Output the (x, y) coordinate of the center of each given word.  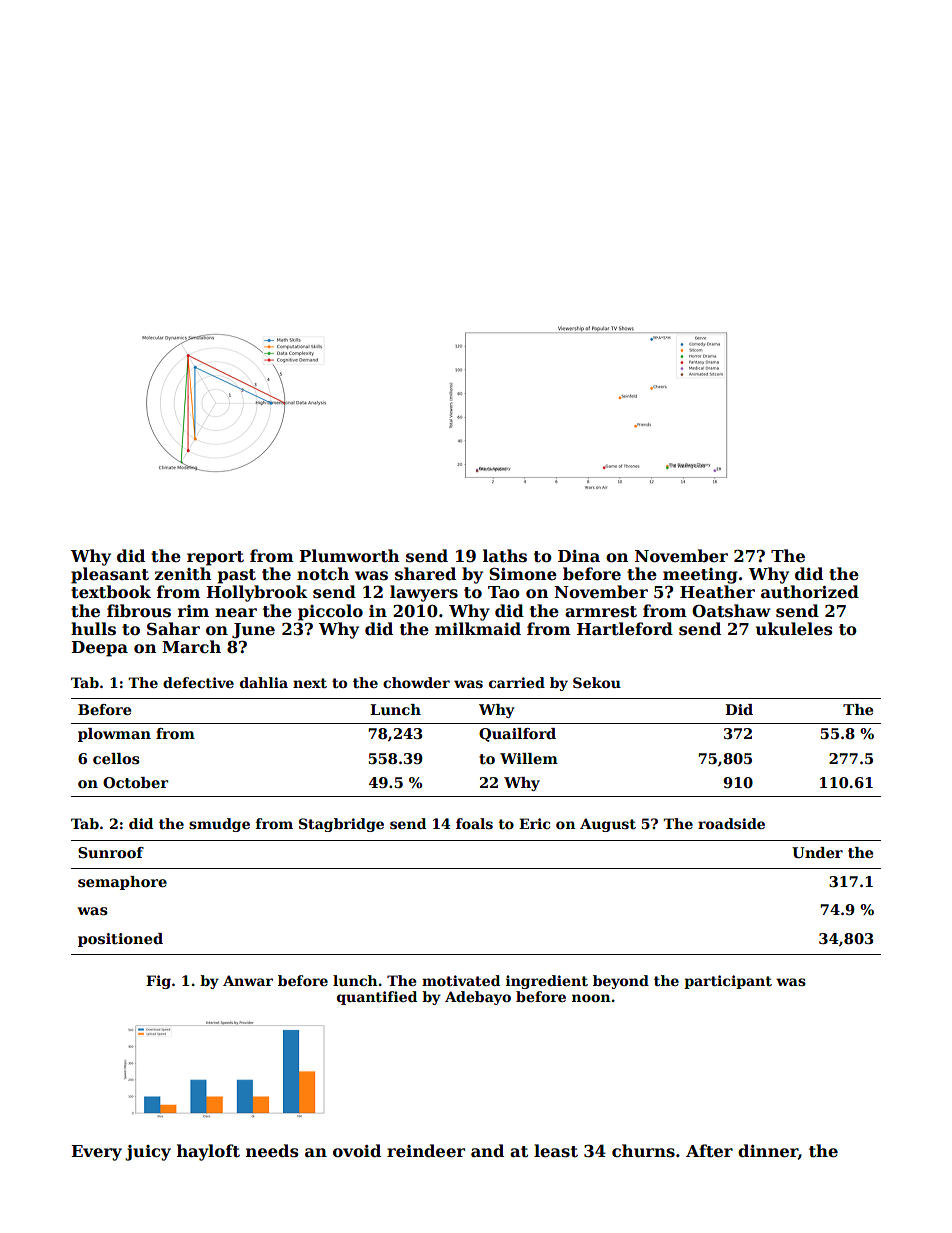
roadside (731, 823)
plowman (114, 735)
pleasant (110, 575)
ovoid (357, 1151)
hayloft (208, 1152)
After (709, 1151)
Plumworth (349, 556)
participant (728, 982)
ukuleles (794, 629)
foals (474, 823)
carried (517, 682)
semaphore (122, 883)
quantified (377, 998)
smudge (219, 825)
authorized (810, 592)
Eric (534, 823)
